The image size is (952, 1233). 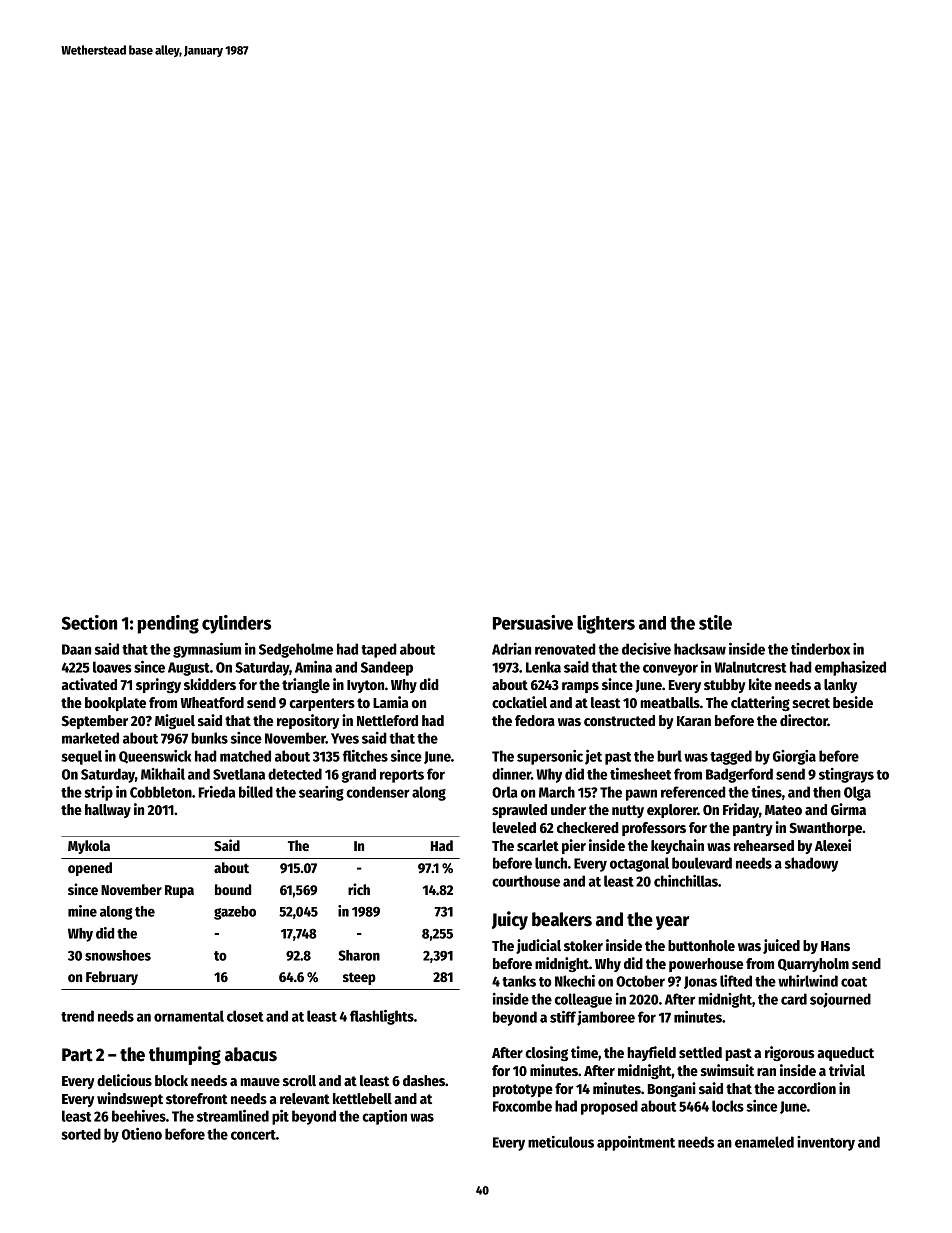 I want to click on Miguel, so click(x=175, y=721).
